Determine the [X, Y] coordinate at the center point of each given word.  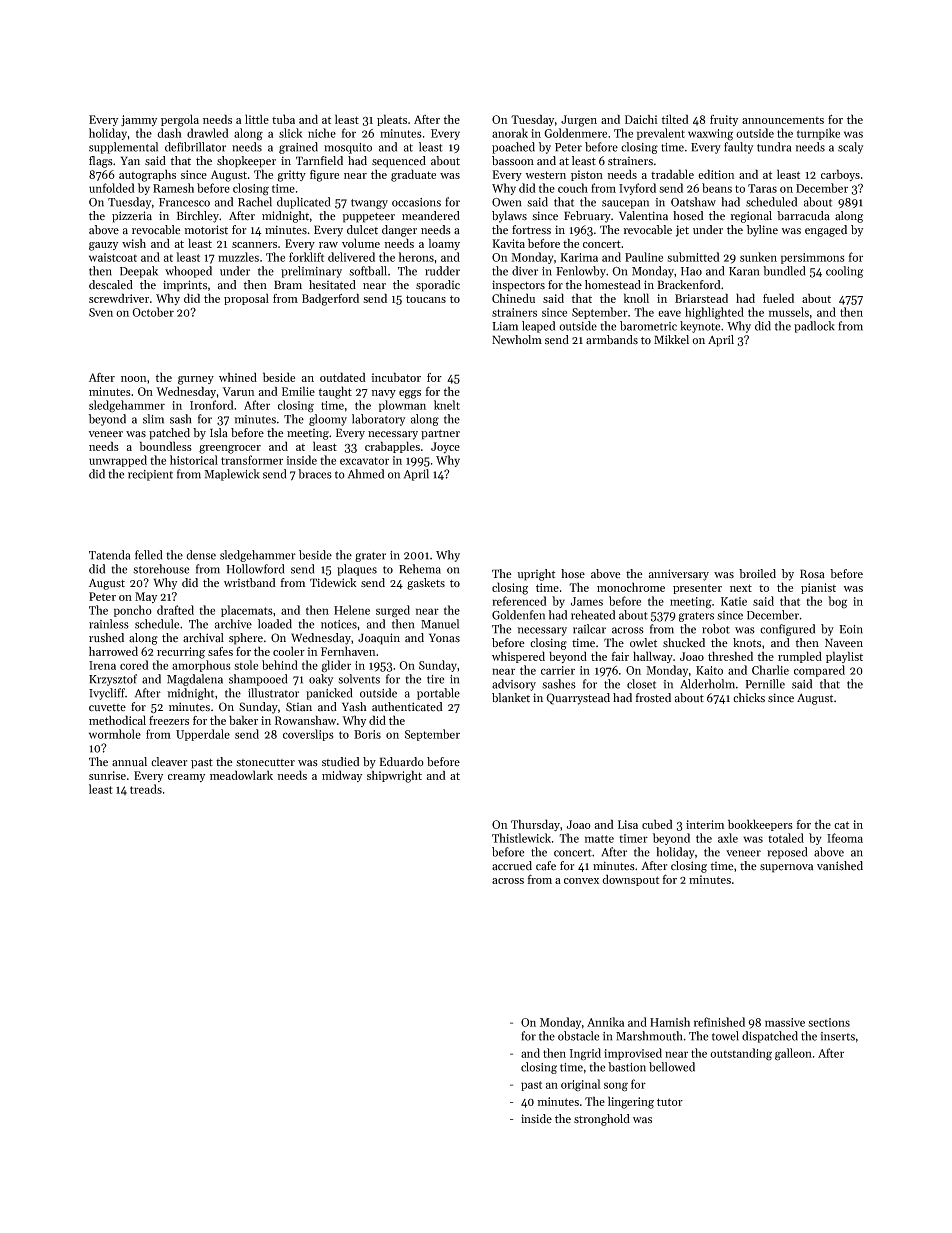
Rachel [255, 202]
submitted [693, 257]
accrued [512, 866]
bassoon [513, 161]
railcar [589, 629]
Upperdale [203, 735]
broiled [757, 574]
